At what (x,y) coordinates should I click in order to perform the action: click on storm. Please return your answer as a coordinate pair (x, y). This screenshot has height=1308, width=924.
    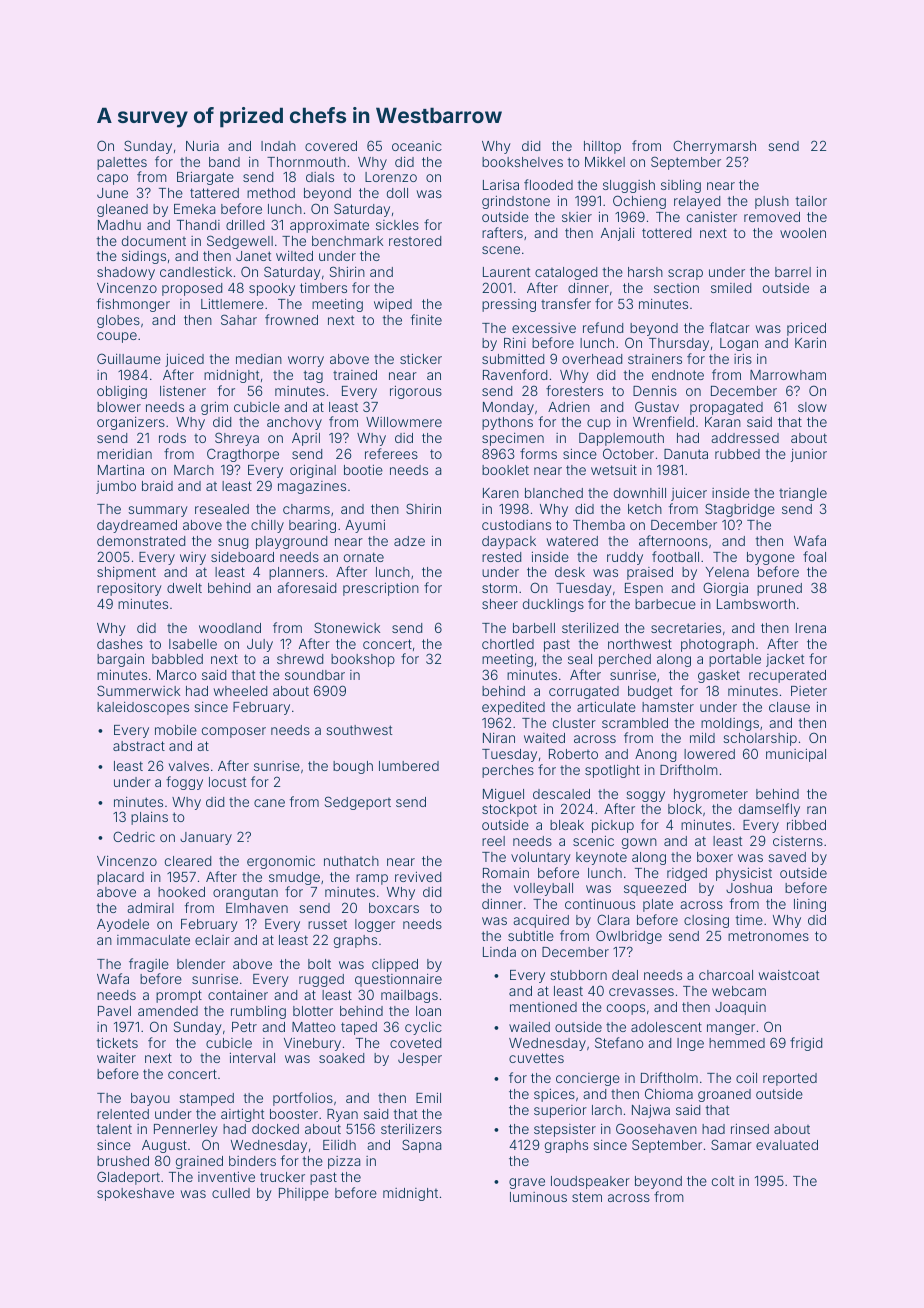
    Looking at the image, I should click on (499, 588).
